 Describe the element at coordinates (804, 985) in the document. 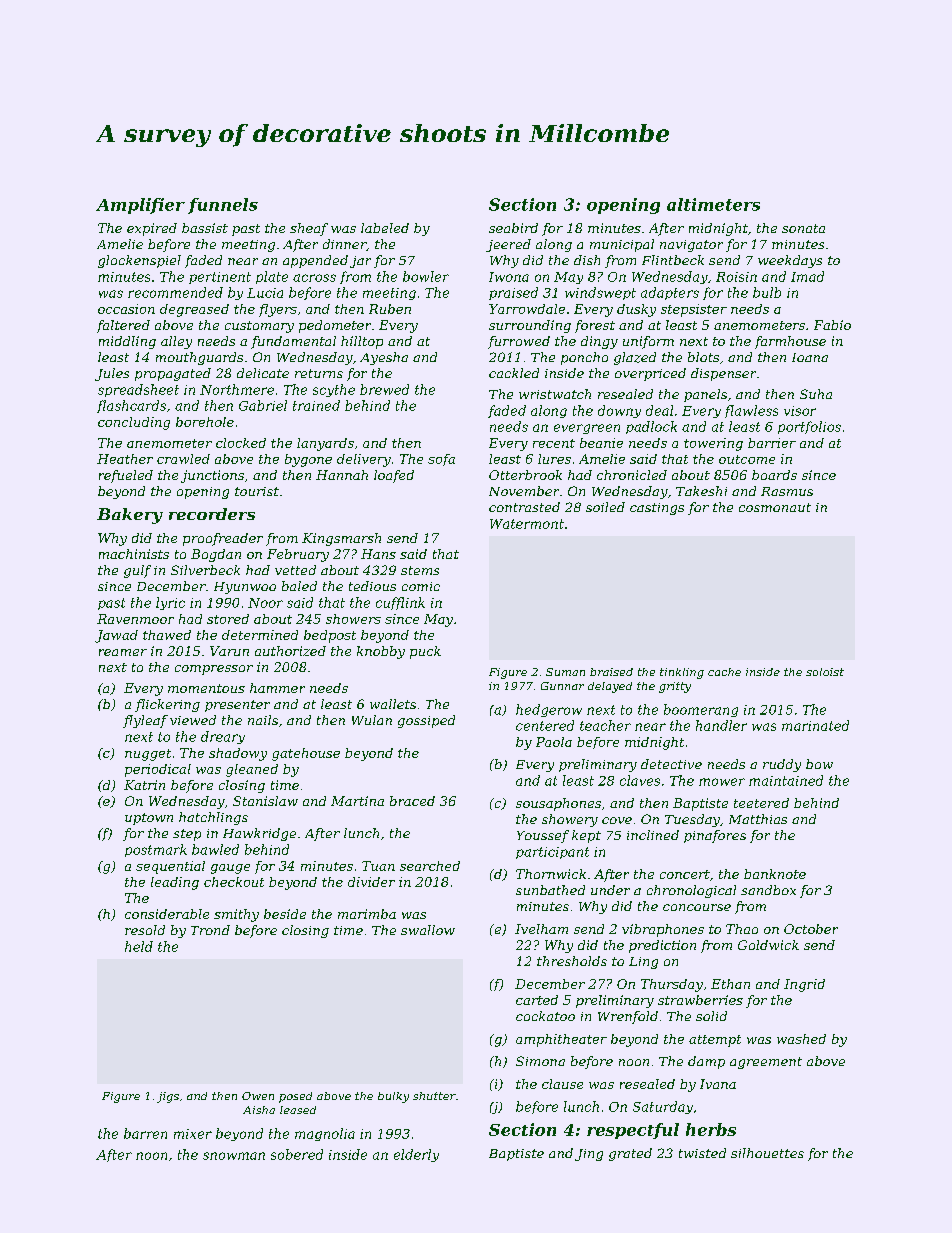

I see `Ingrid` at that location.
